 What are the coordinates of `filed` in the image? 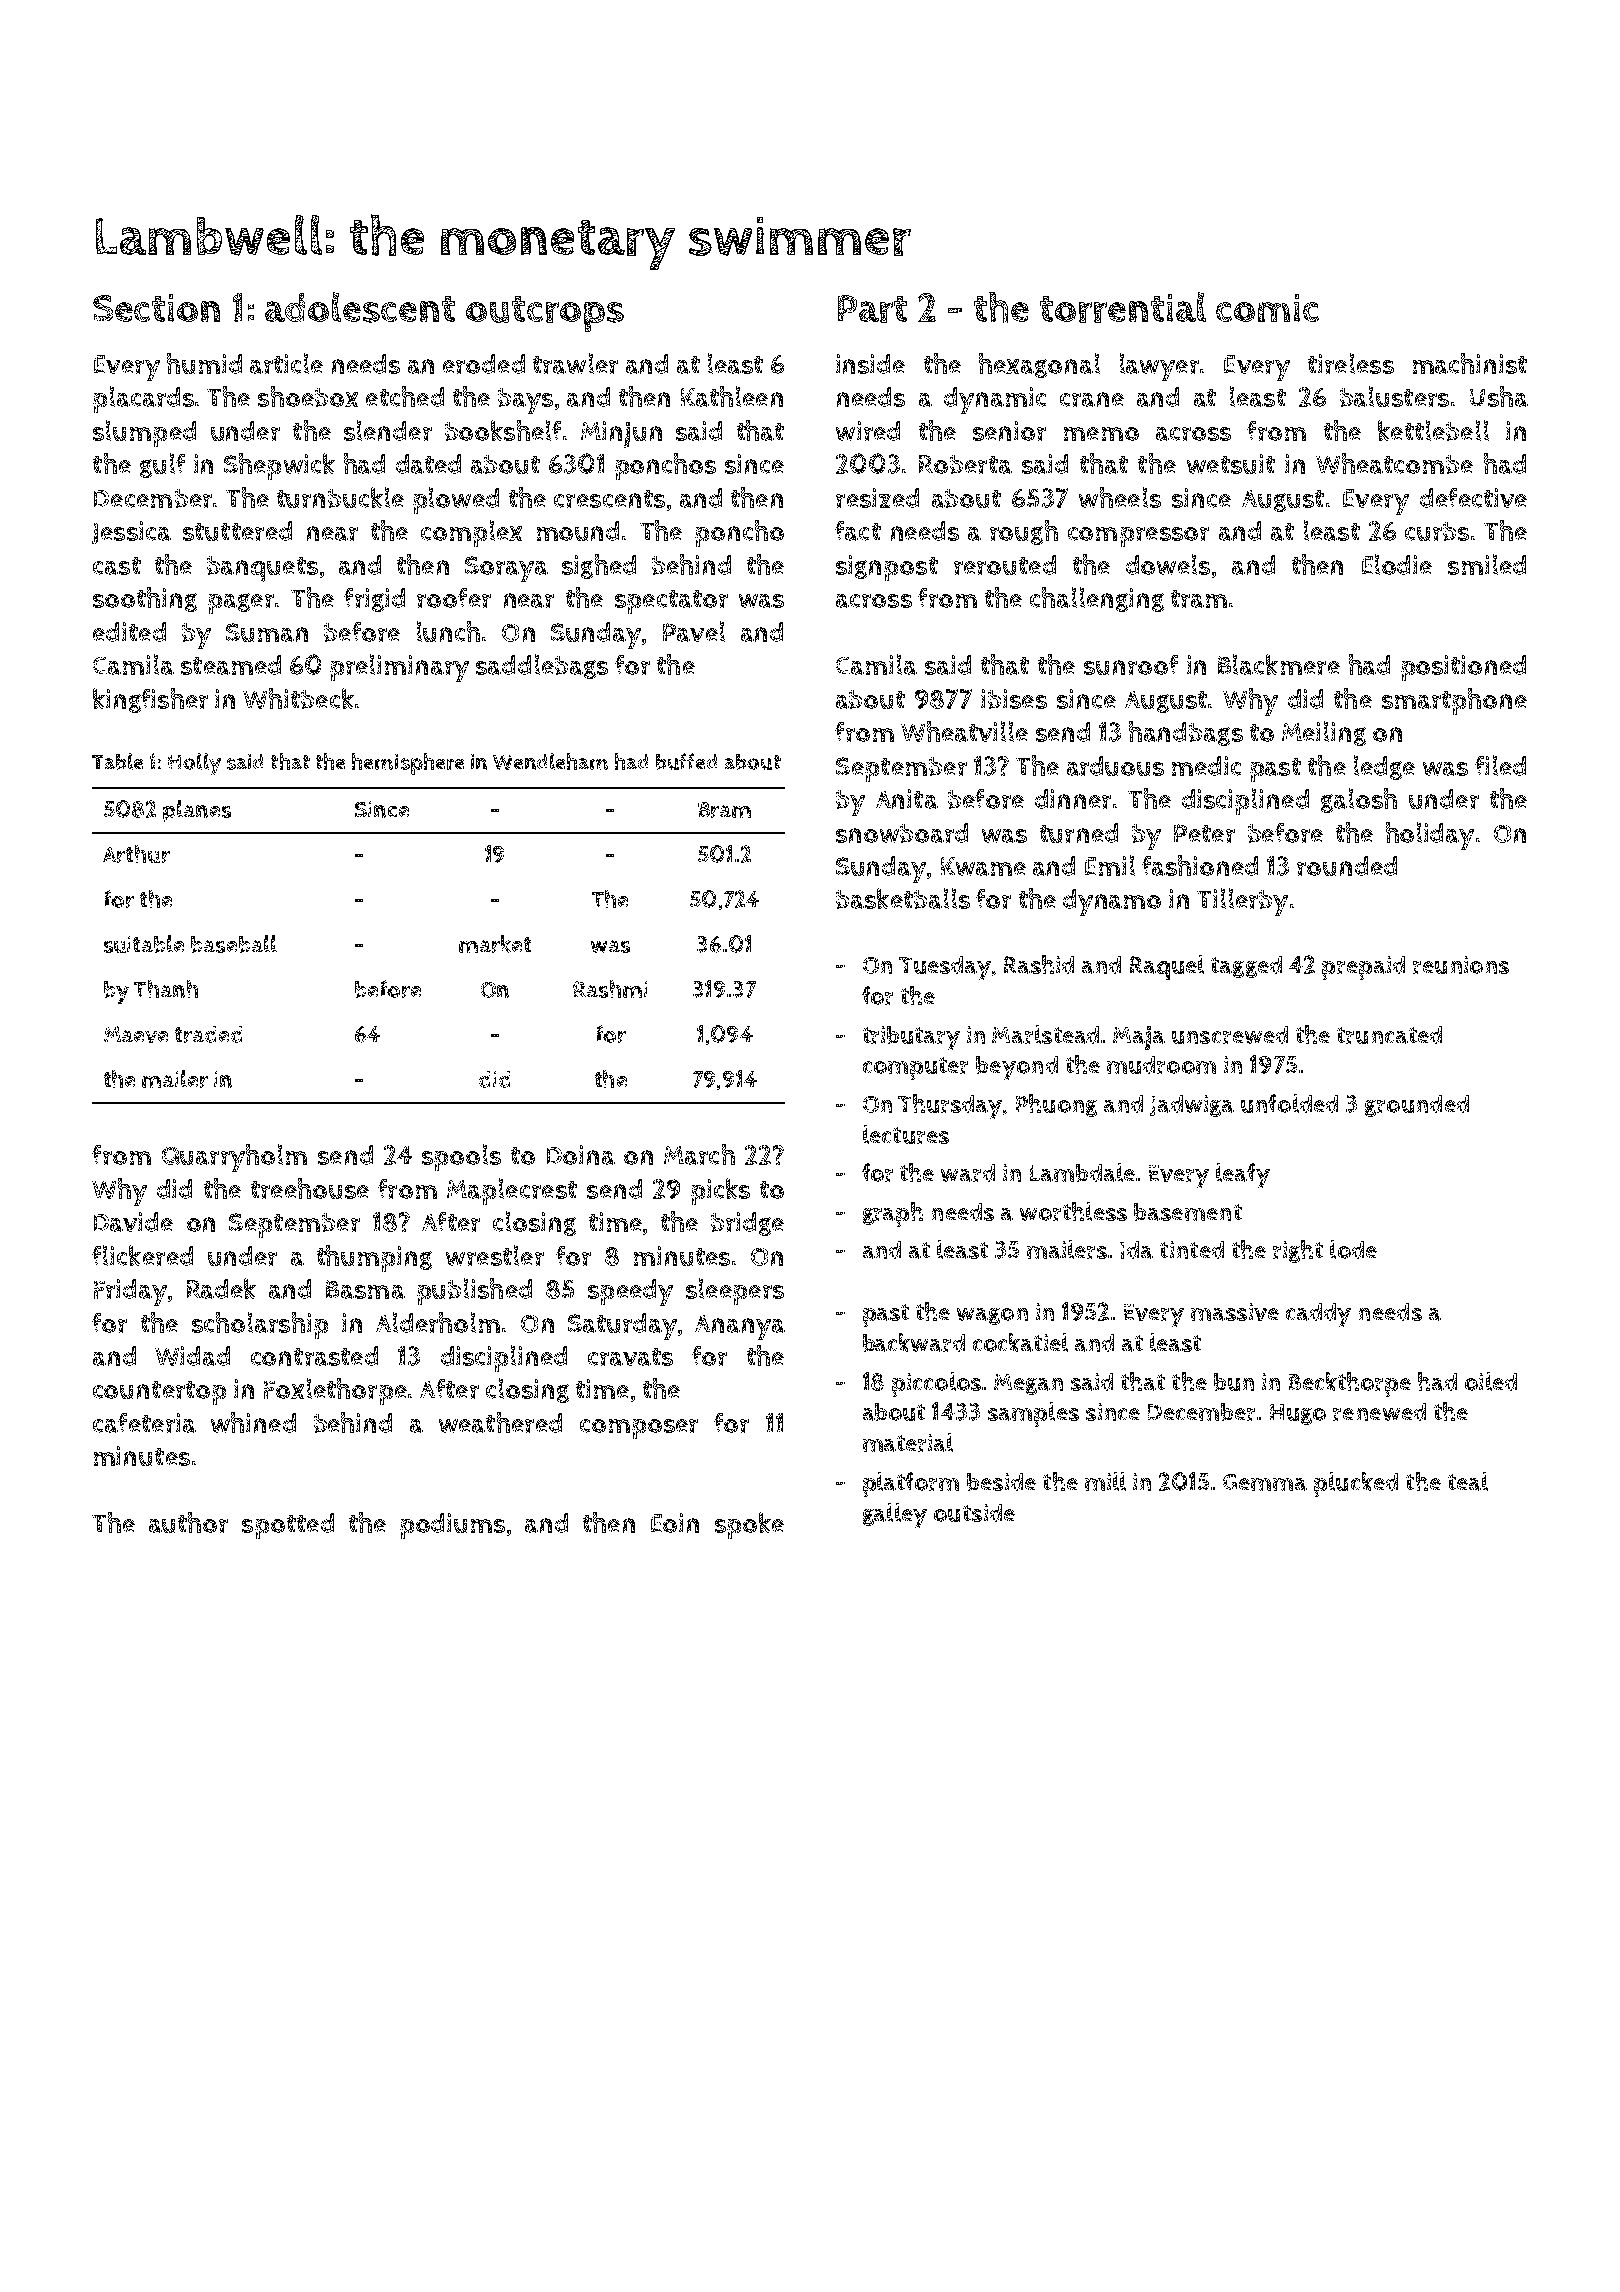 It's located at (1500, 765).
